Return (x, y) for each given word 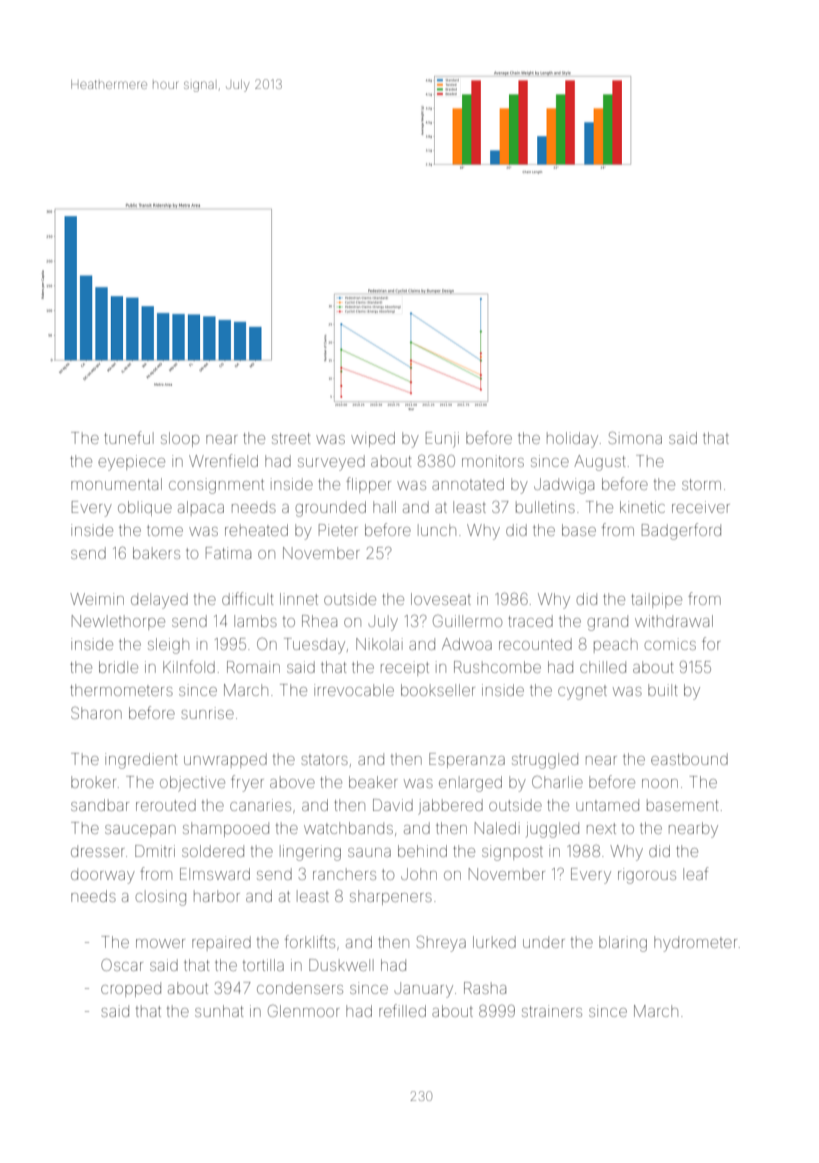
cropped (131, 989)
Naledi (497, 828)
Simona (635, 437)
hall (384, 507)
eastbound (689, 759)
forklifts (310, 941)
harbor (217, 896)
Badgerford (681, 531)
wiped (373, 439)
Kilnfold (189, 666)
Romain (253, 667)
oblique (145, 508)
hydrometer (695, 944)
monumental (116, 484)
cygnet (582, 693)
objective (192, 784)
